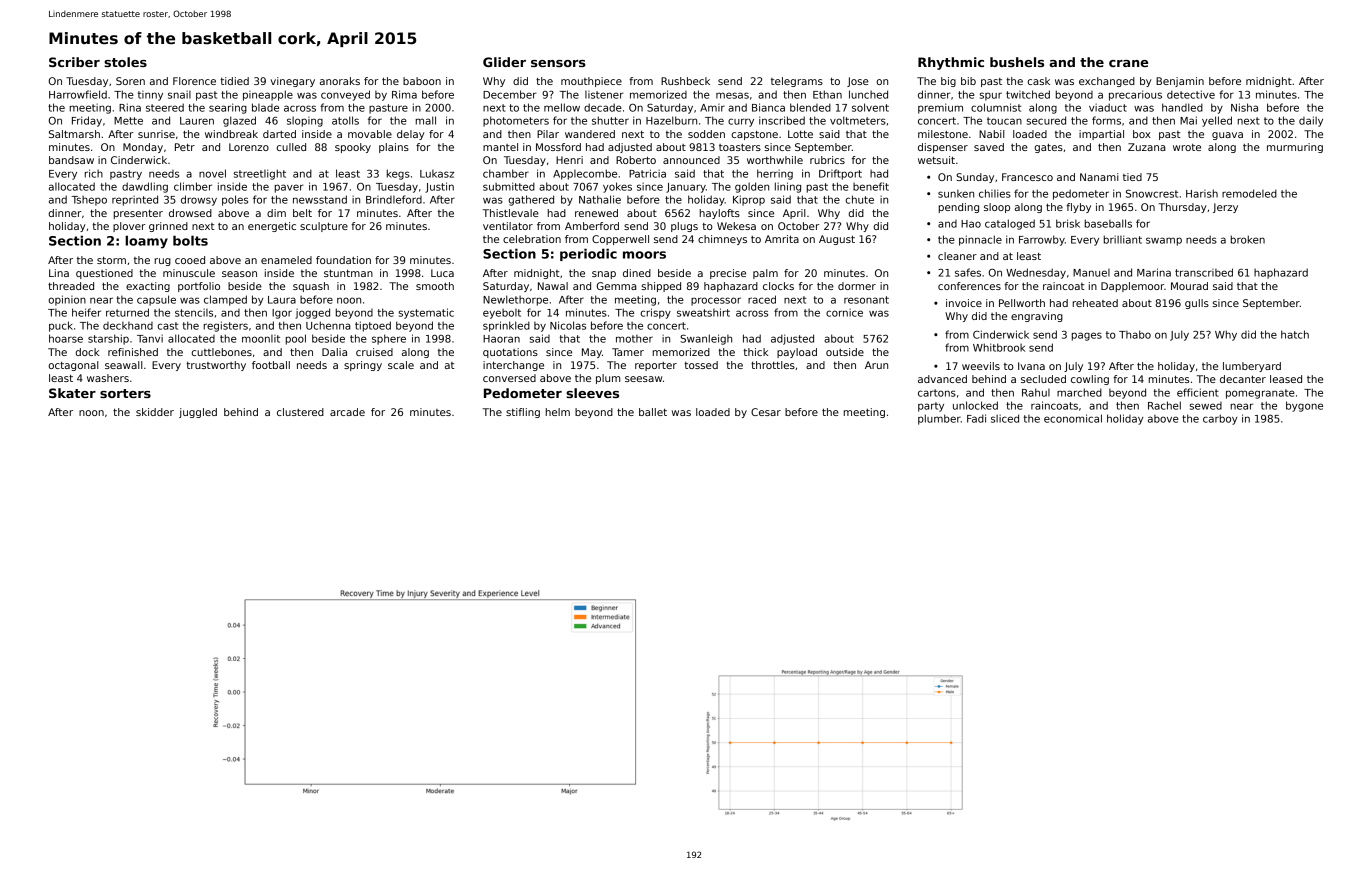 Image resolution: width=1372 pixels, height=887 pixels. What do you see at coordinates (1189, 286) in the page?
I see `Mourad` at bounding box center [1189, 286].
